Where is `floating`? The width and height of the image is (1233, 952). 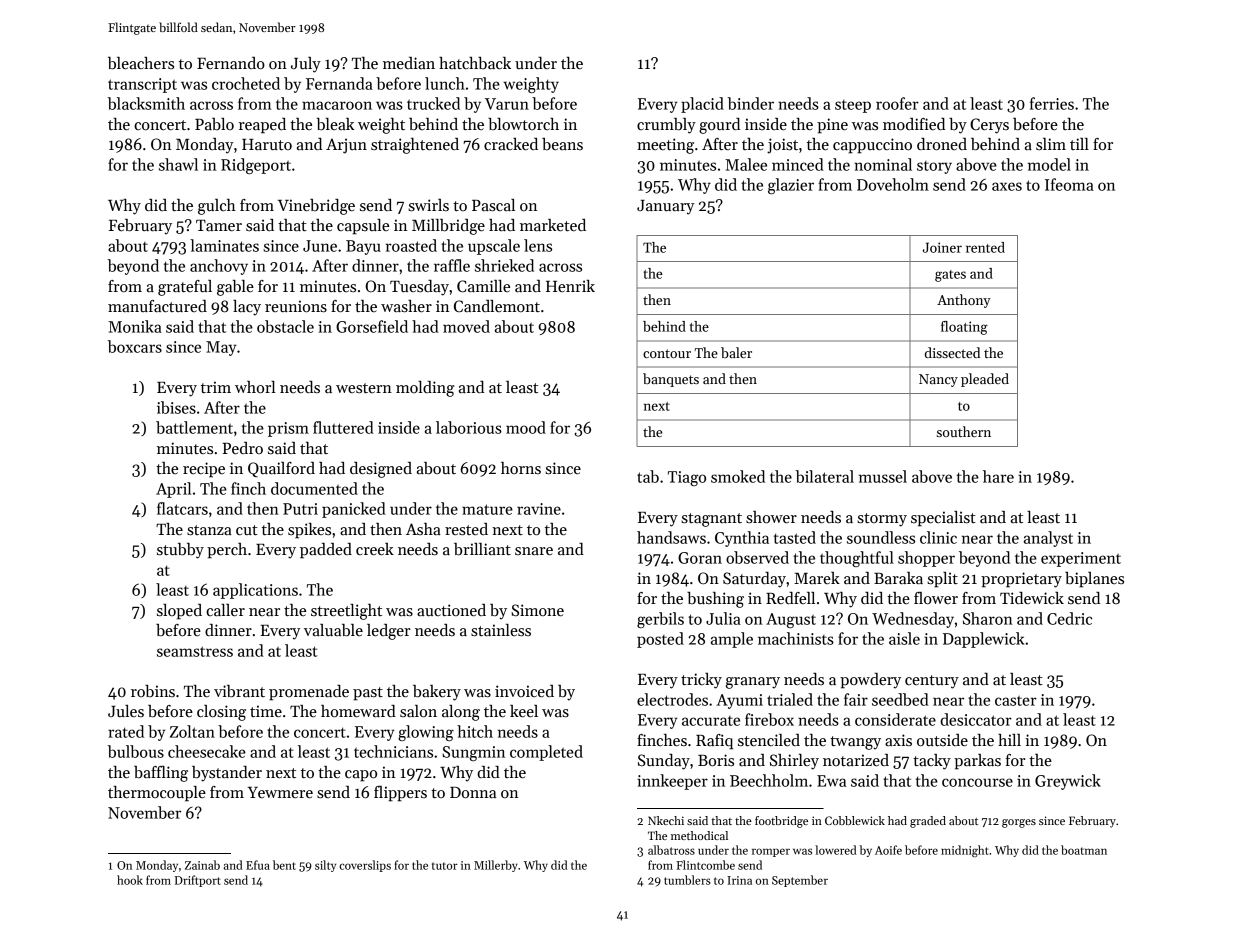
floating is located at coordinates (964, 328).
